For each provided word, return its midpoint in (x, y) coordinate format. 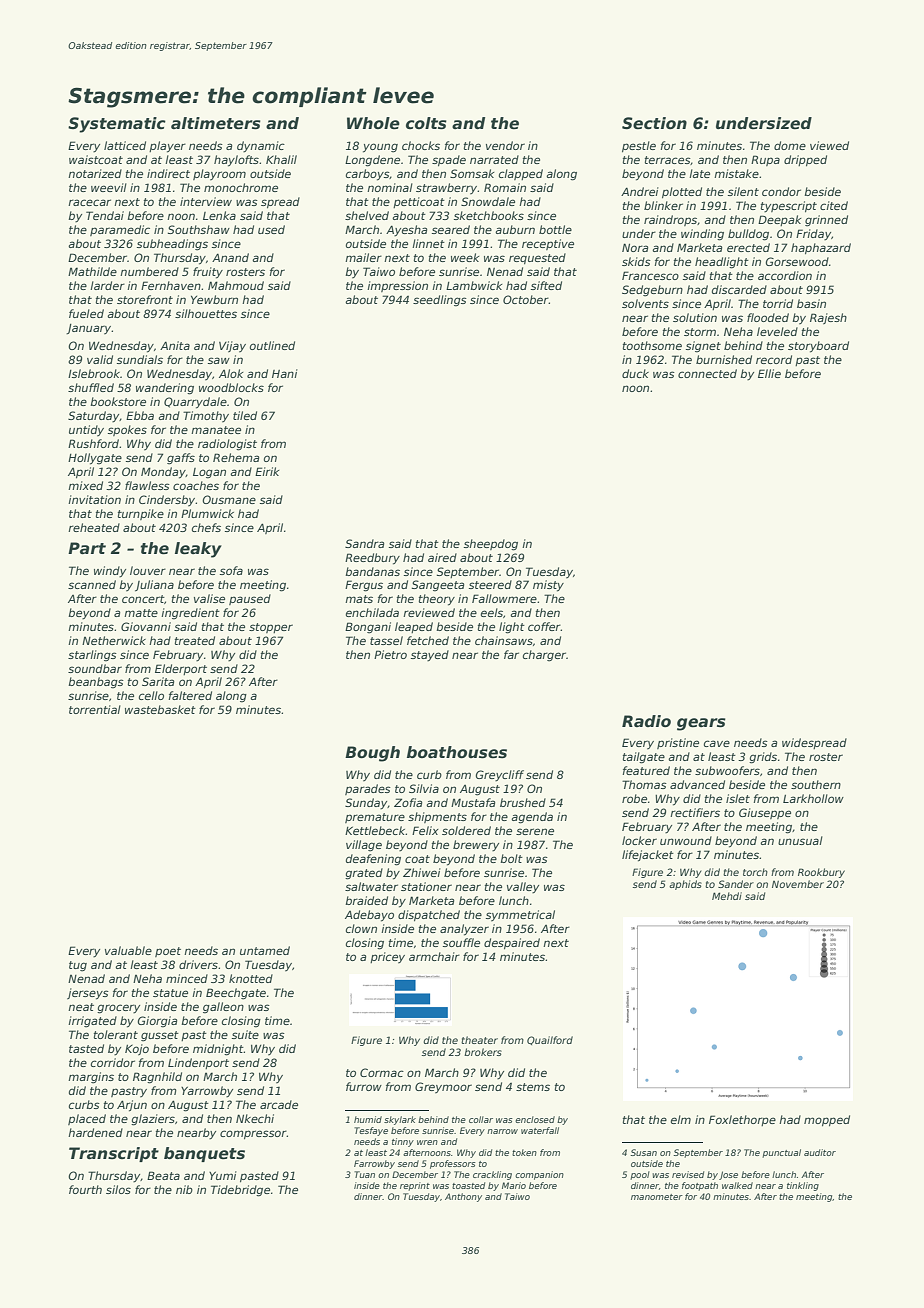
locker (639, 840)
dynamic (261, 147)
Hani (285, 373)
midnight (218, 1050)
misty (548, 586)
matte (141, 613)
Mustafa (473, 802)
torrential (95, 709)
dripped (805, 160)
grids (763, 758)
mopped (827, 1120)
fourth (85, 1189)
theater (479, 1040)
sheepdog (491, 545)
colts (426, 123)
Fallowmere (504, 598)
